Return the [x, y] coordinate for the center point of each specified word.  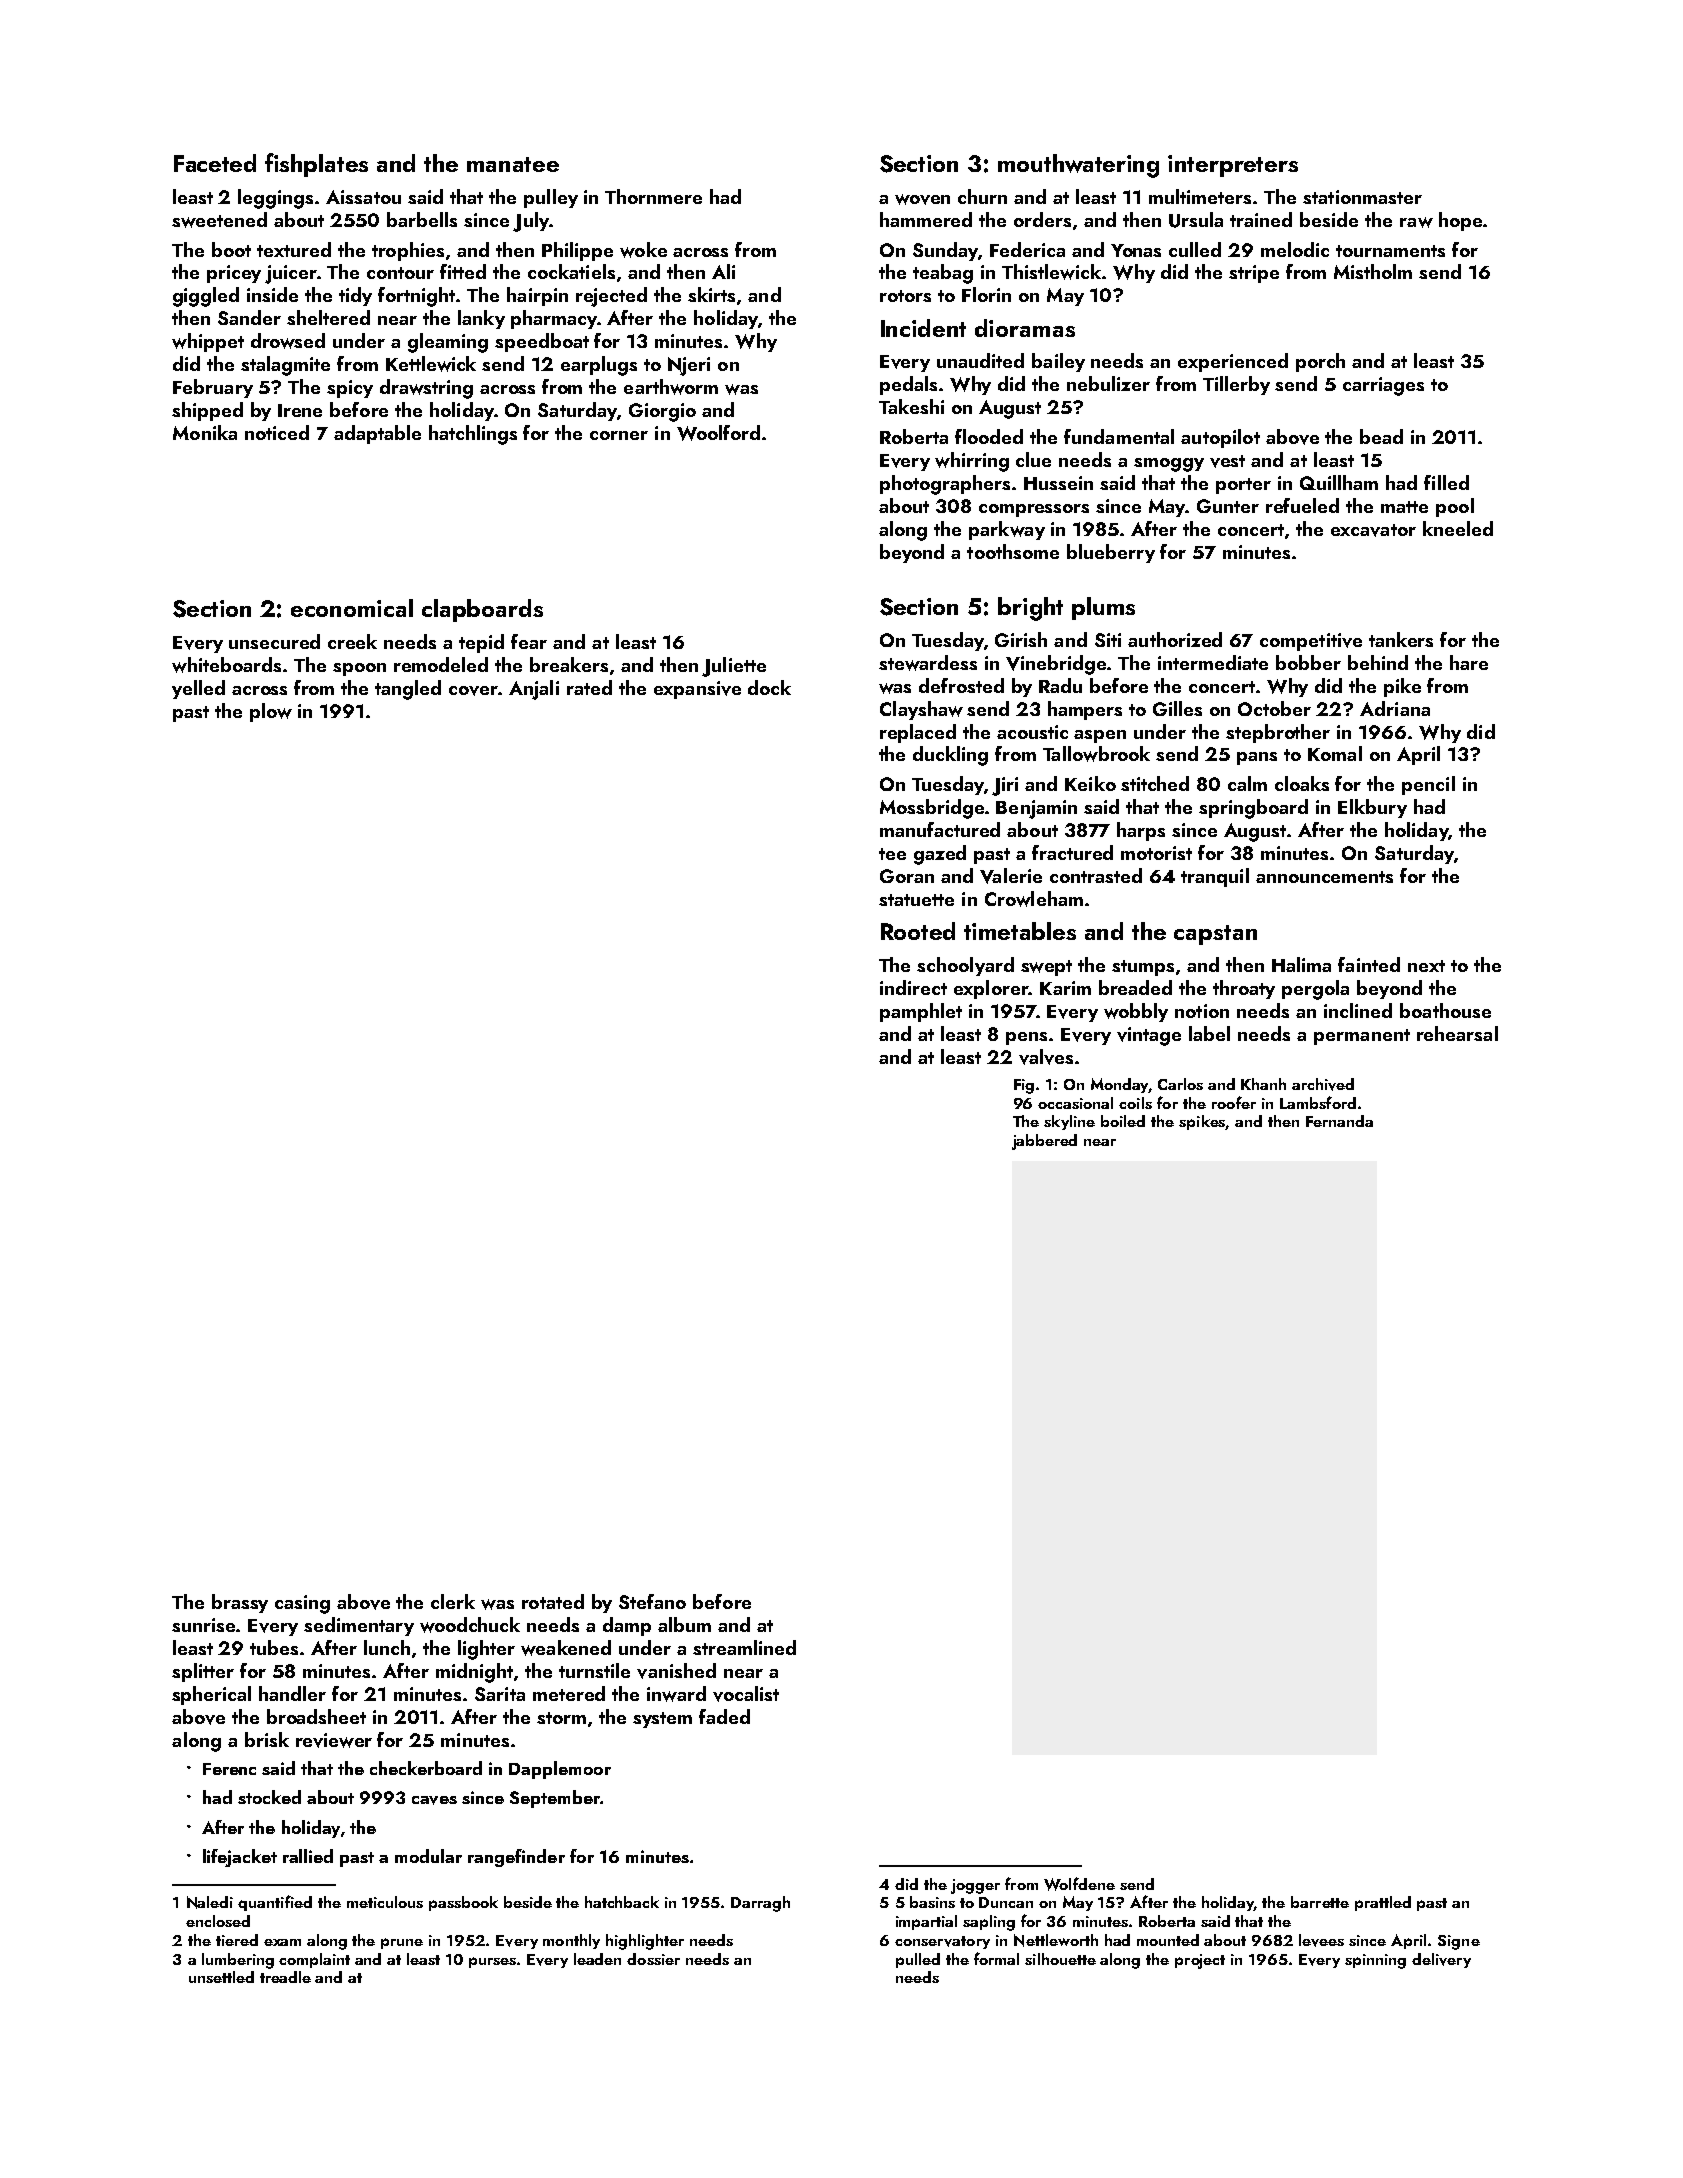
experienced [1233, 362]
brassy [240, 1603]
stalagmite [285, 366]
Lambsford [1318, 1102]
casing [302, 1604]
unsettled [221, 1977]
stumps [1143, 968]
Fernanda [1339, 1121]
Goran [907, 876]
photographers [945, 485]
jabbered [1044, 1142]
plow [271, 712]
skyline [1069, 1122]
